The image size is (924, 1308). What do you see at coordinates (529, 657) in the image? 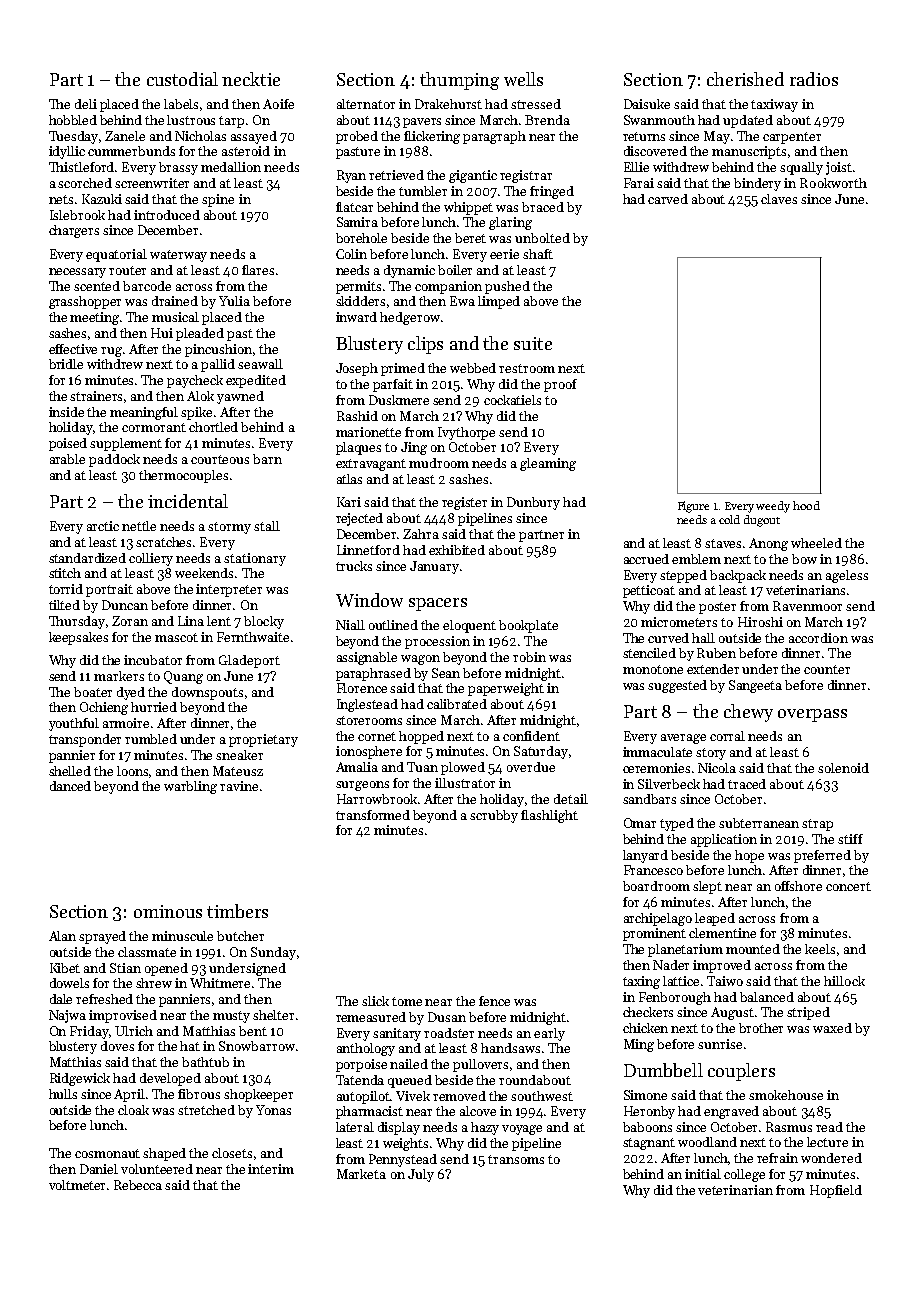
I see `robin` at bounding box center [529, 657].
